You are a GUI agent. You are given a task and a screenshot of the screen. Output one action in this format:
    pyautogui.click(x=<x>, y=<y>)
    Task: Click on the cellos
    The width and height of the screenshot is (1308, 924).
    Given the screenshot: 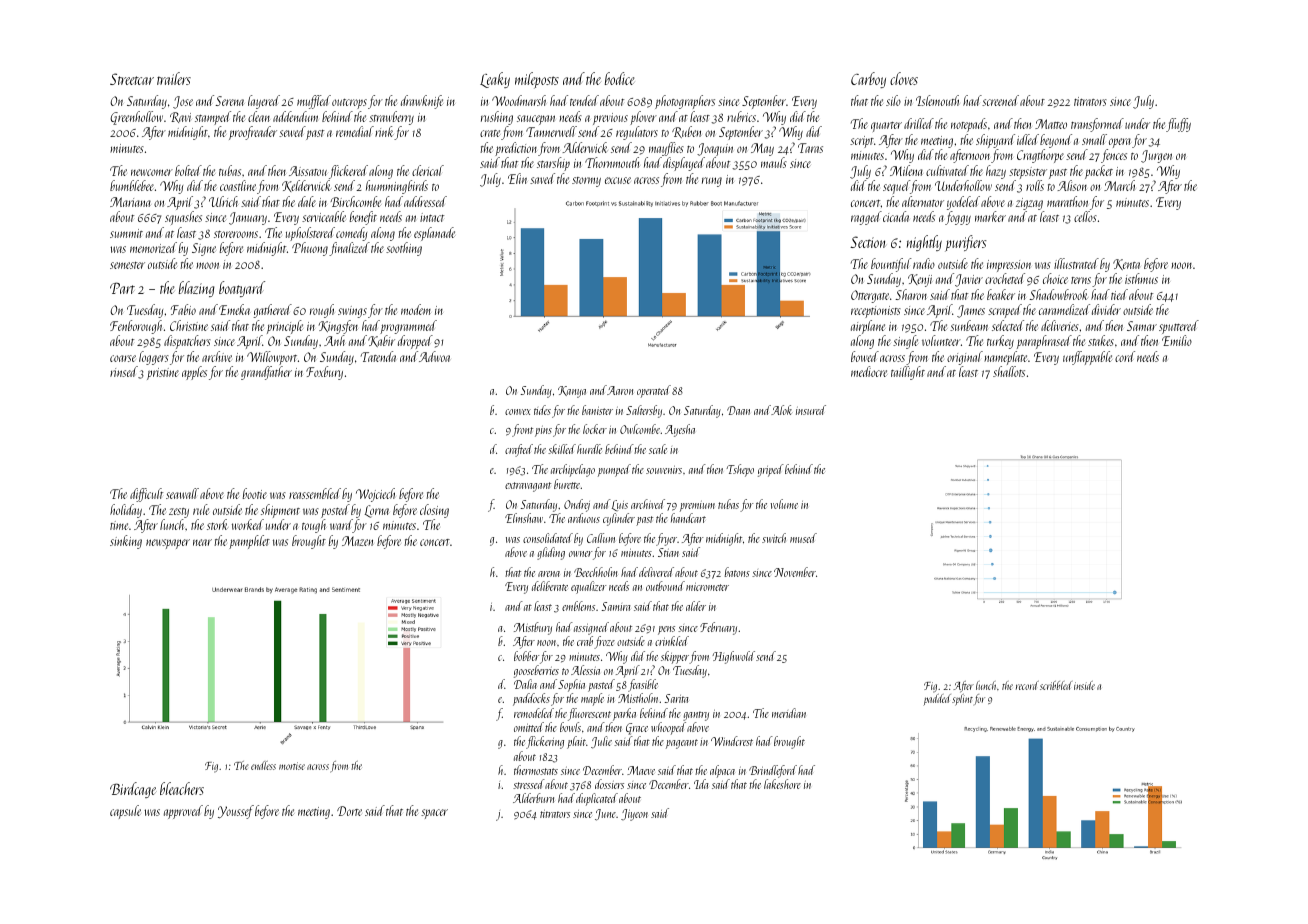 What is the action you would take?
    pyautogui.click(x=1085, y=216)
